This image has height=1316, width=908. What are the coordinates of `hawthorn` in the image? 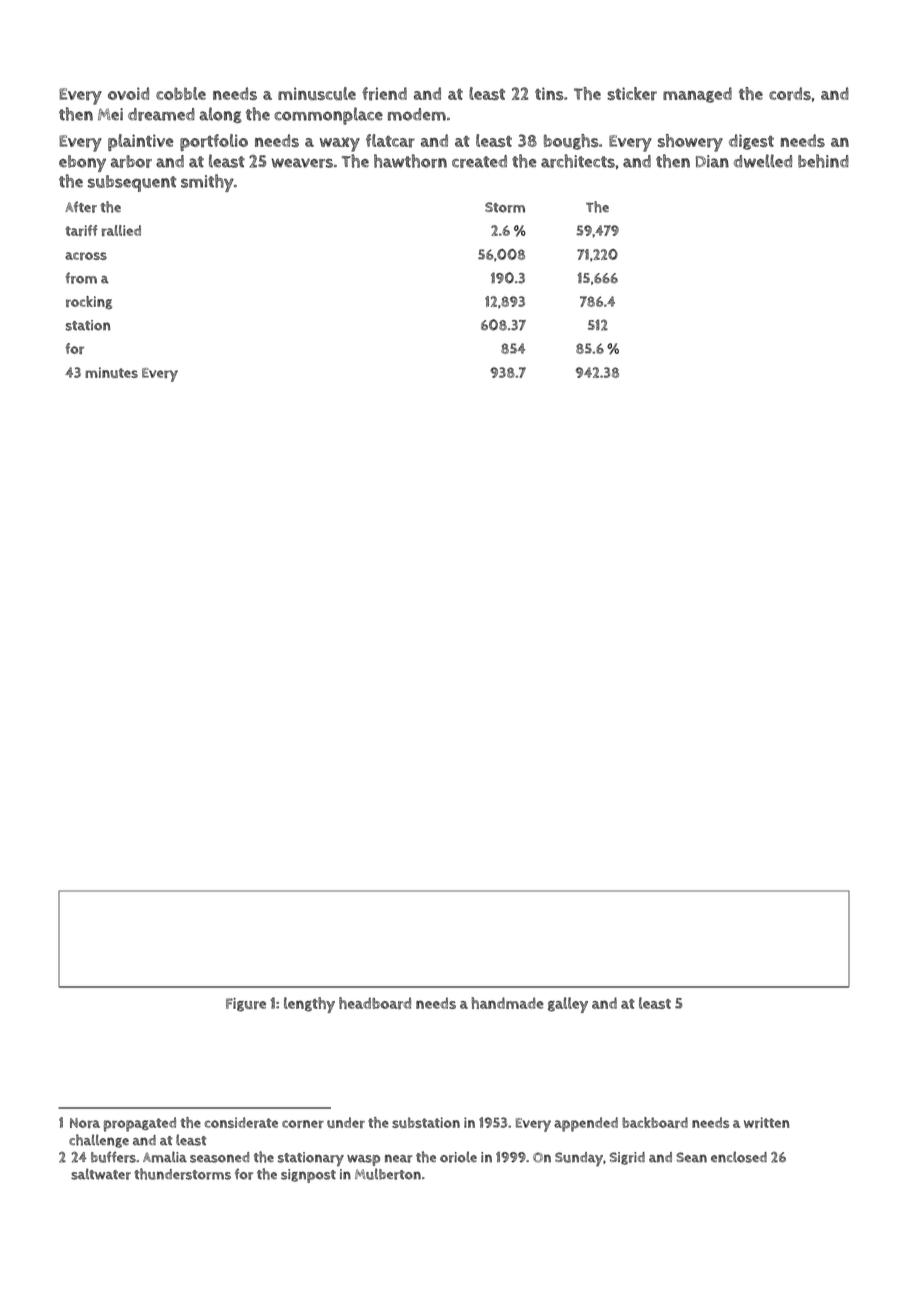 It's located at (410, 161).
